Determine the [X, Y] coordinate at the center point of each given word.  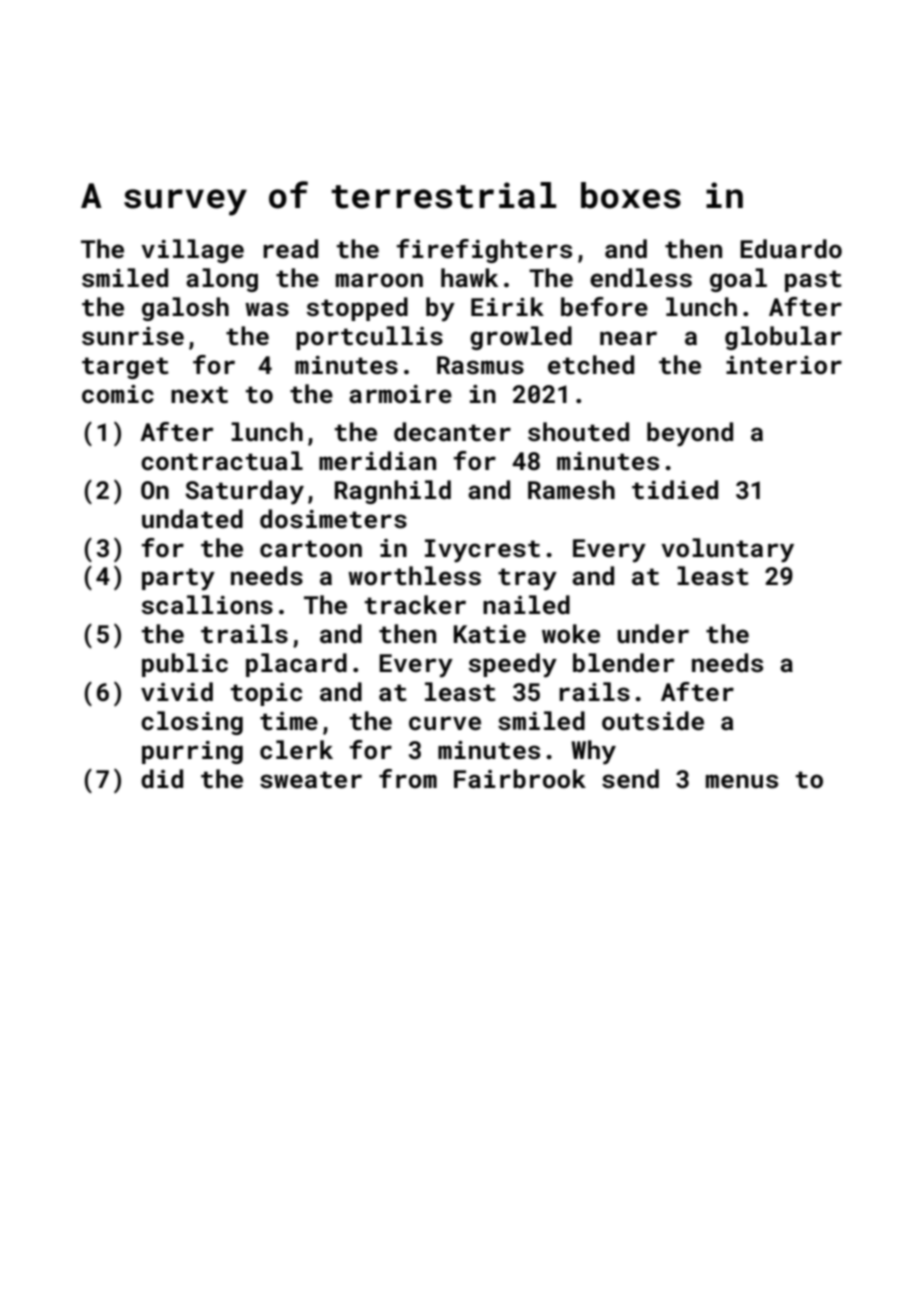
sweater [311, 780]
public [185, 665]
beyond [690, 434]
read [290, 248]
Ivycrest [482, 551]
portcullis [369, 338]
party [178, 579]
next [199, 395]
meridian [377, 460]
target [125, 368]
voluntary [727, 550]
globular [783, 338]
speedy [513, 665]
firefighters [484, 251]
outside [653, 721]
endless [641, 278]
